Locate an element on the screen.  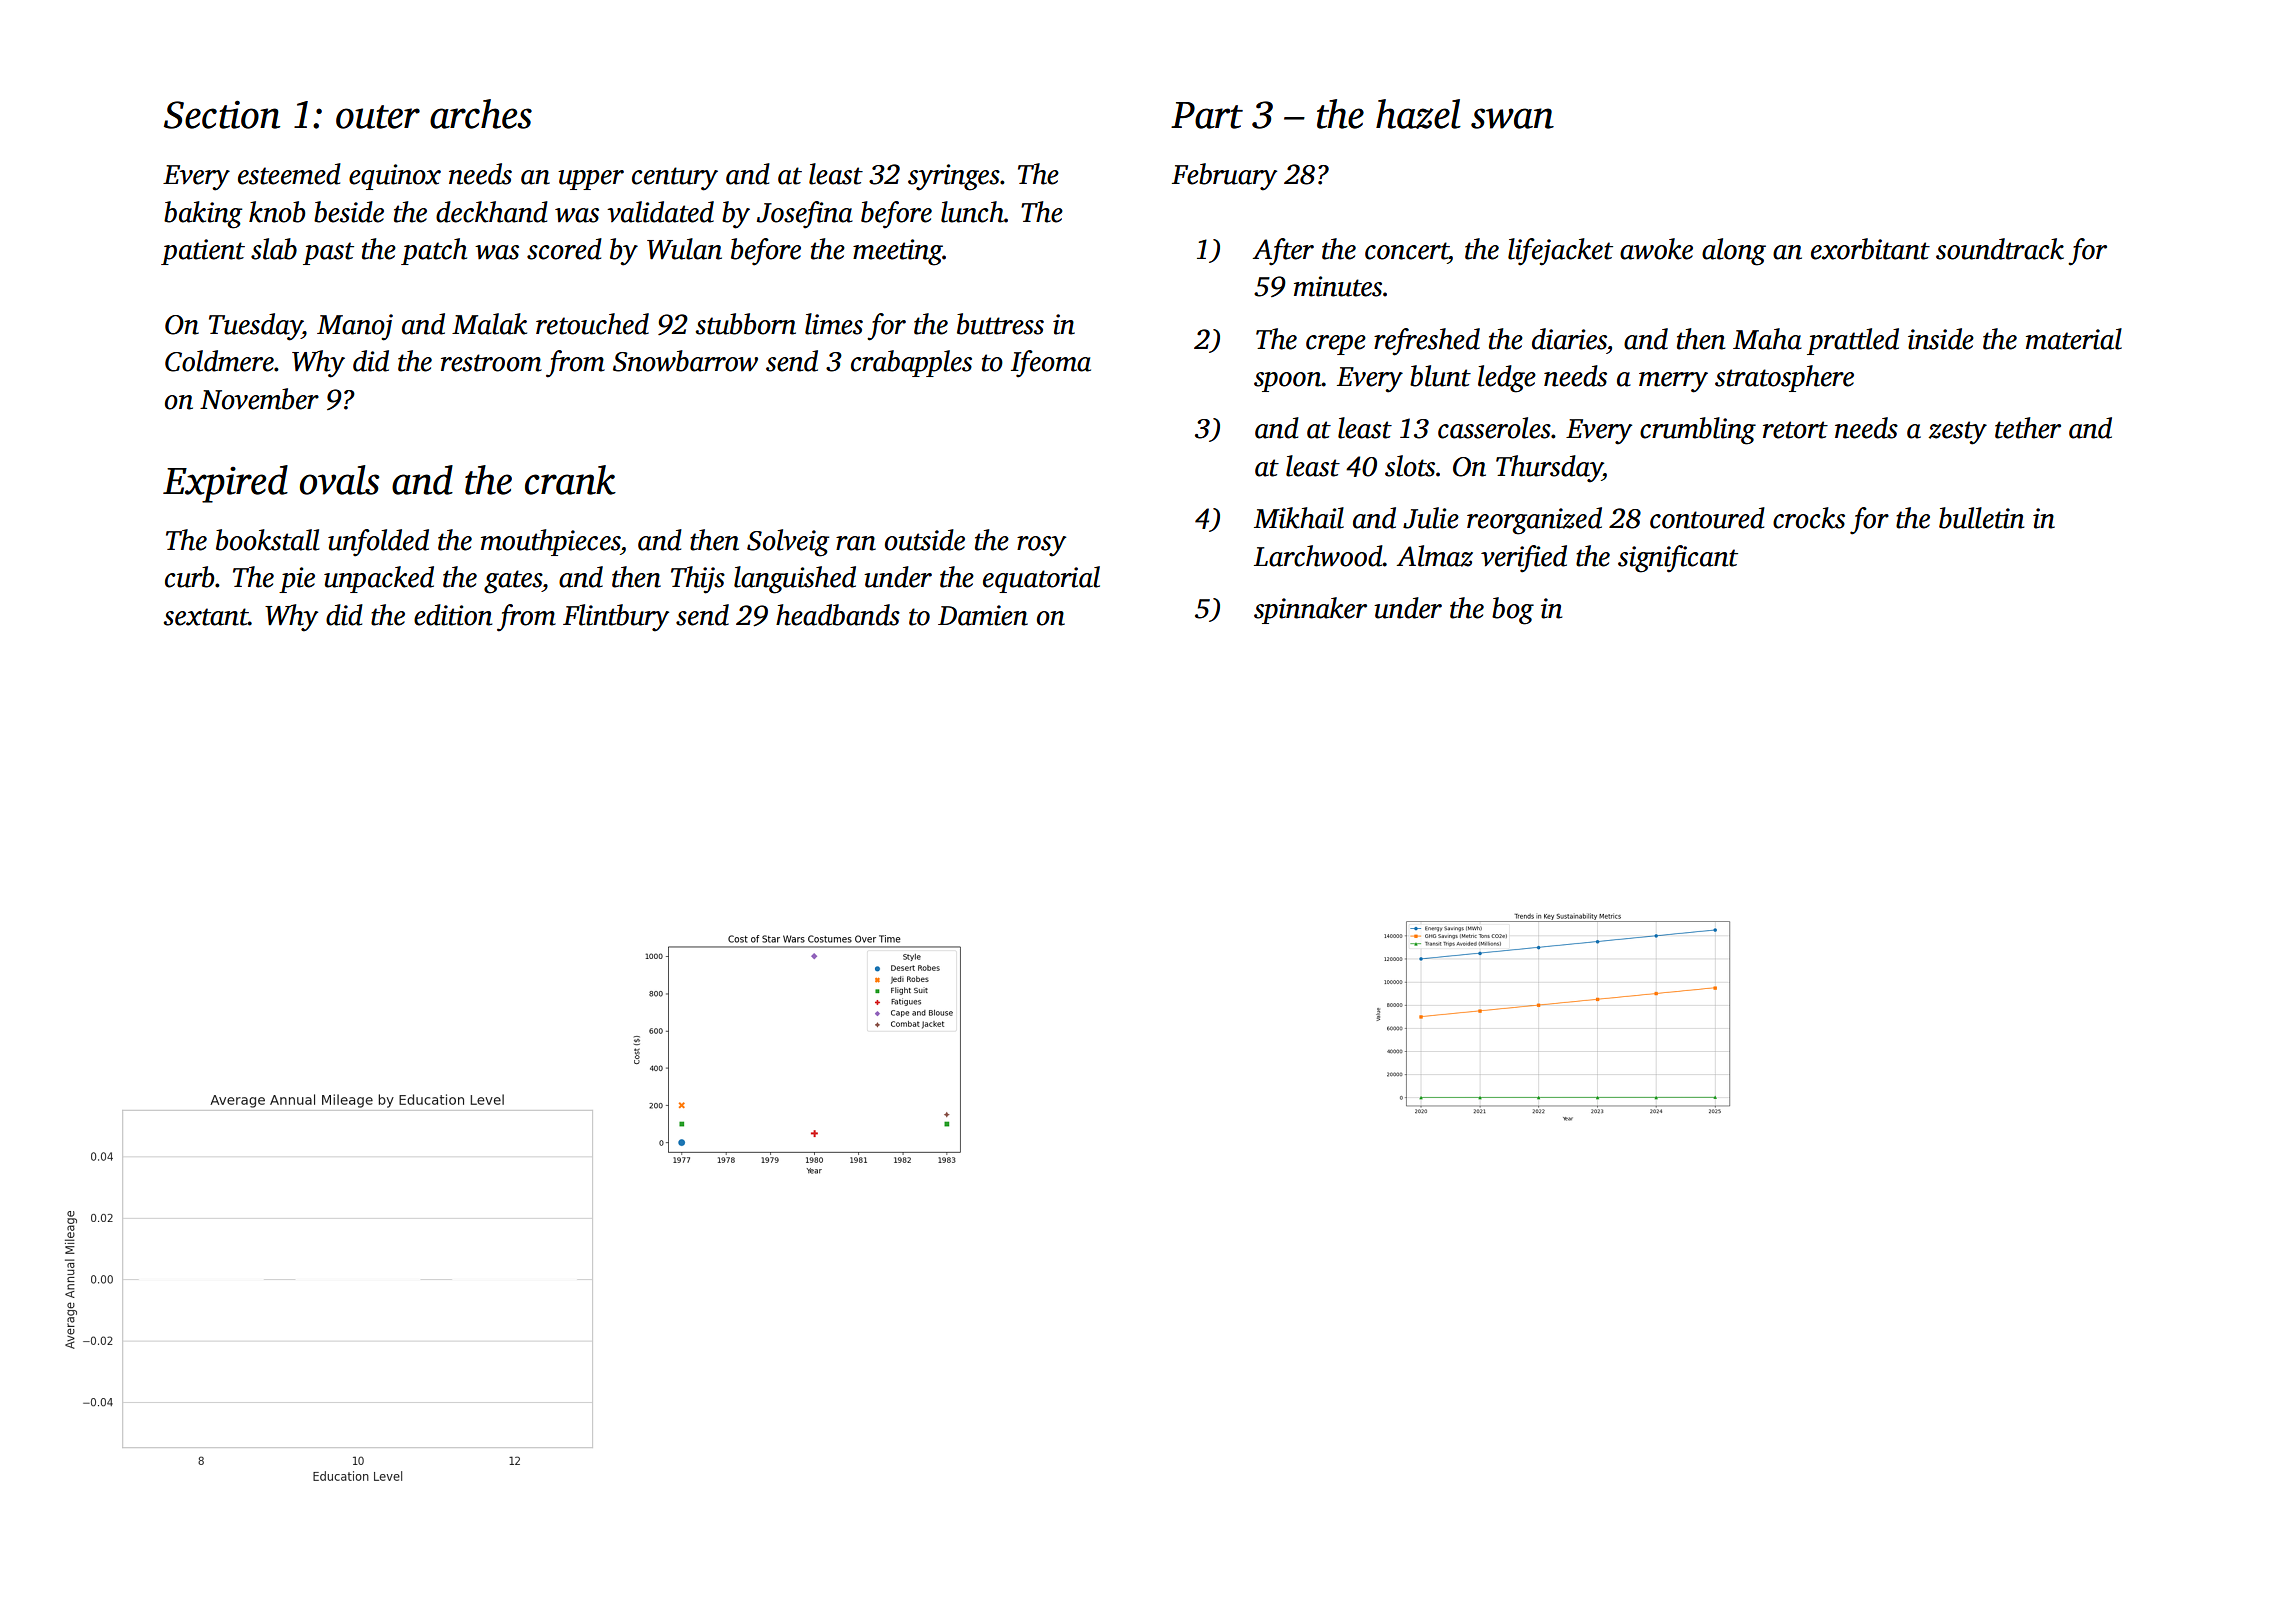
material is located at coordinates (2074, 339).
